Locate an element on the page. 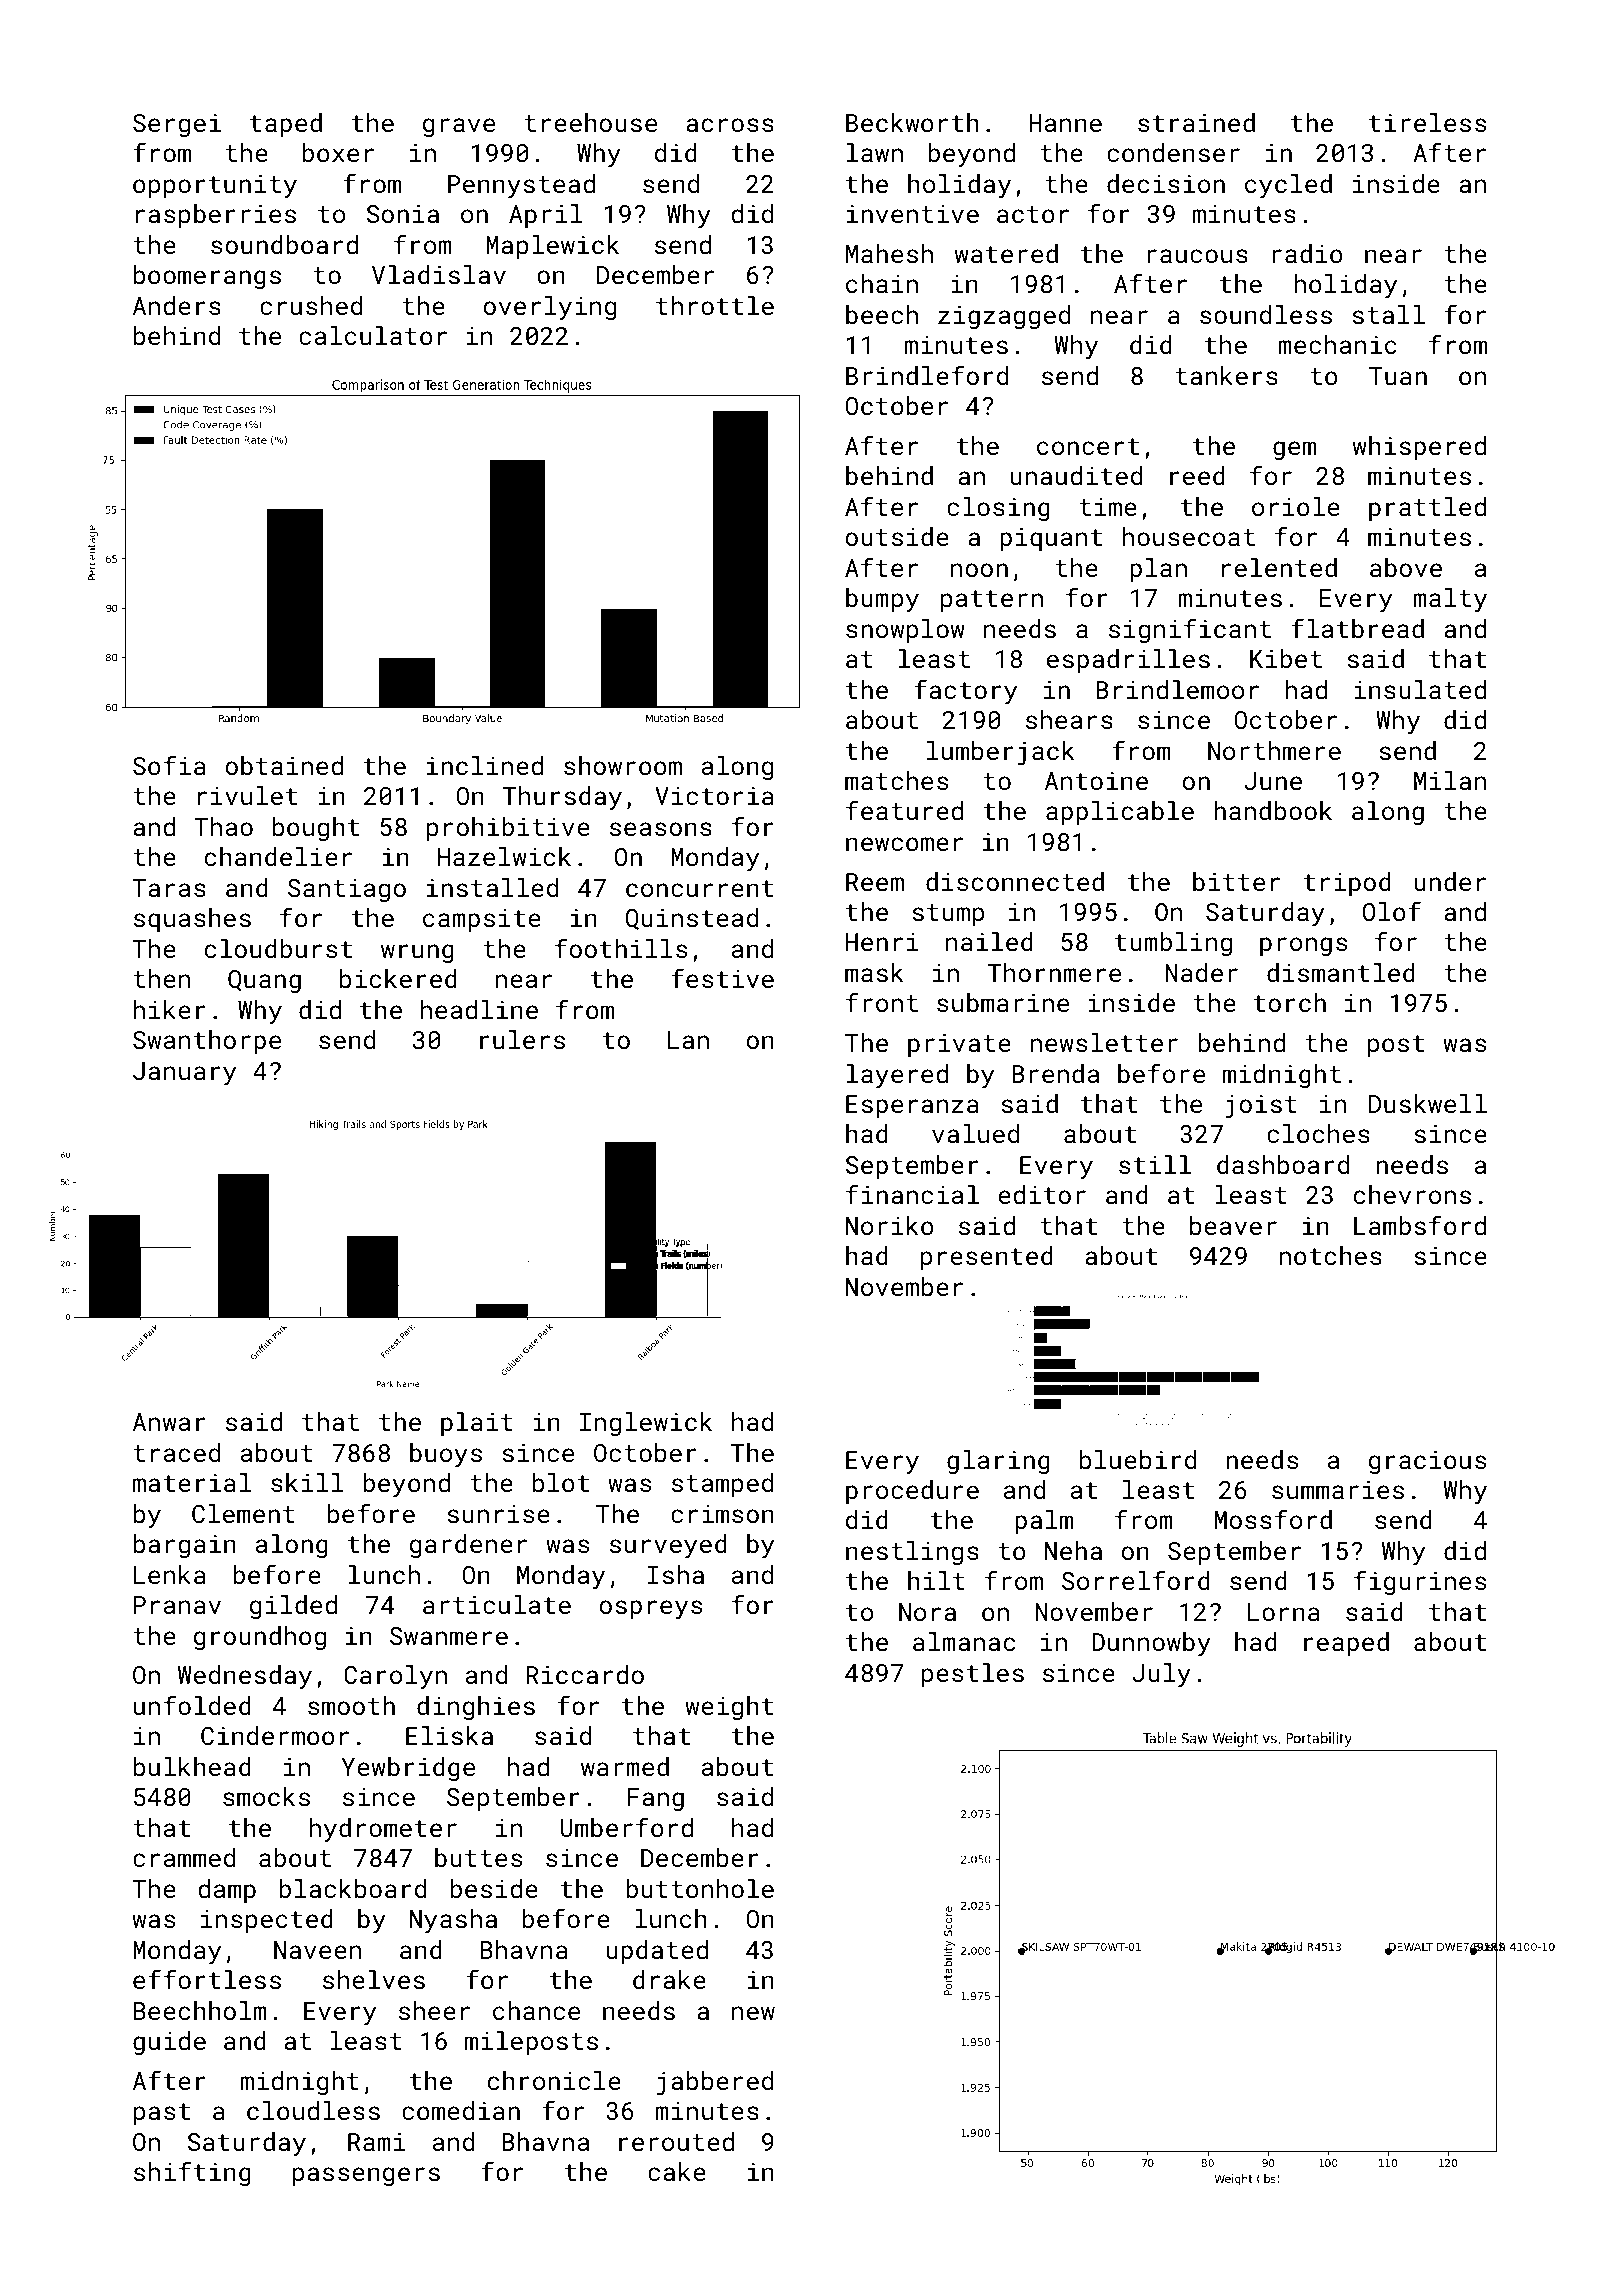 The height and width of the document is (2292, 1620). treehouse is located at coordinates (590, 122).
